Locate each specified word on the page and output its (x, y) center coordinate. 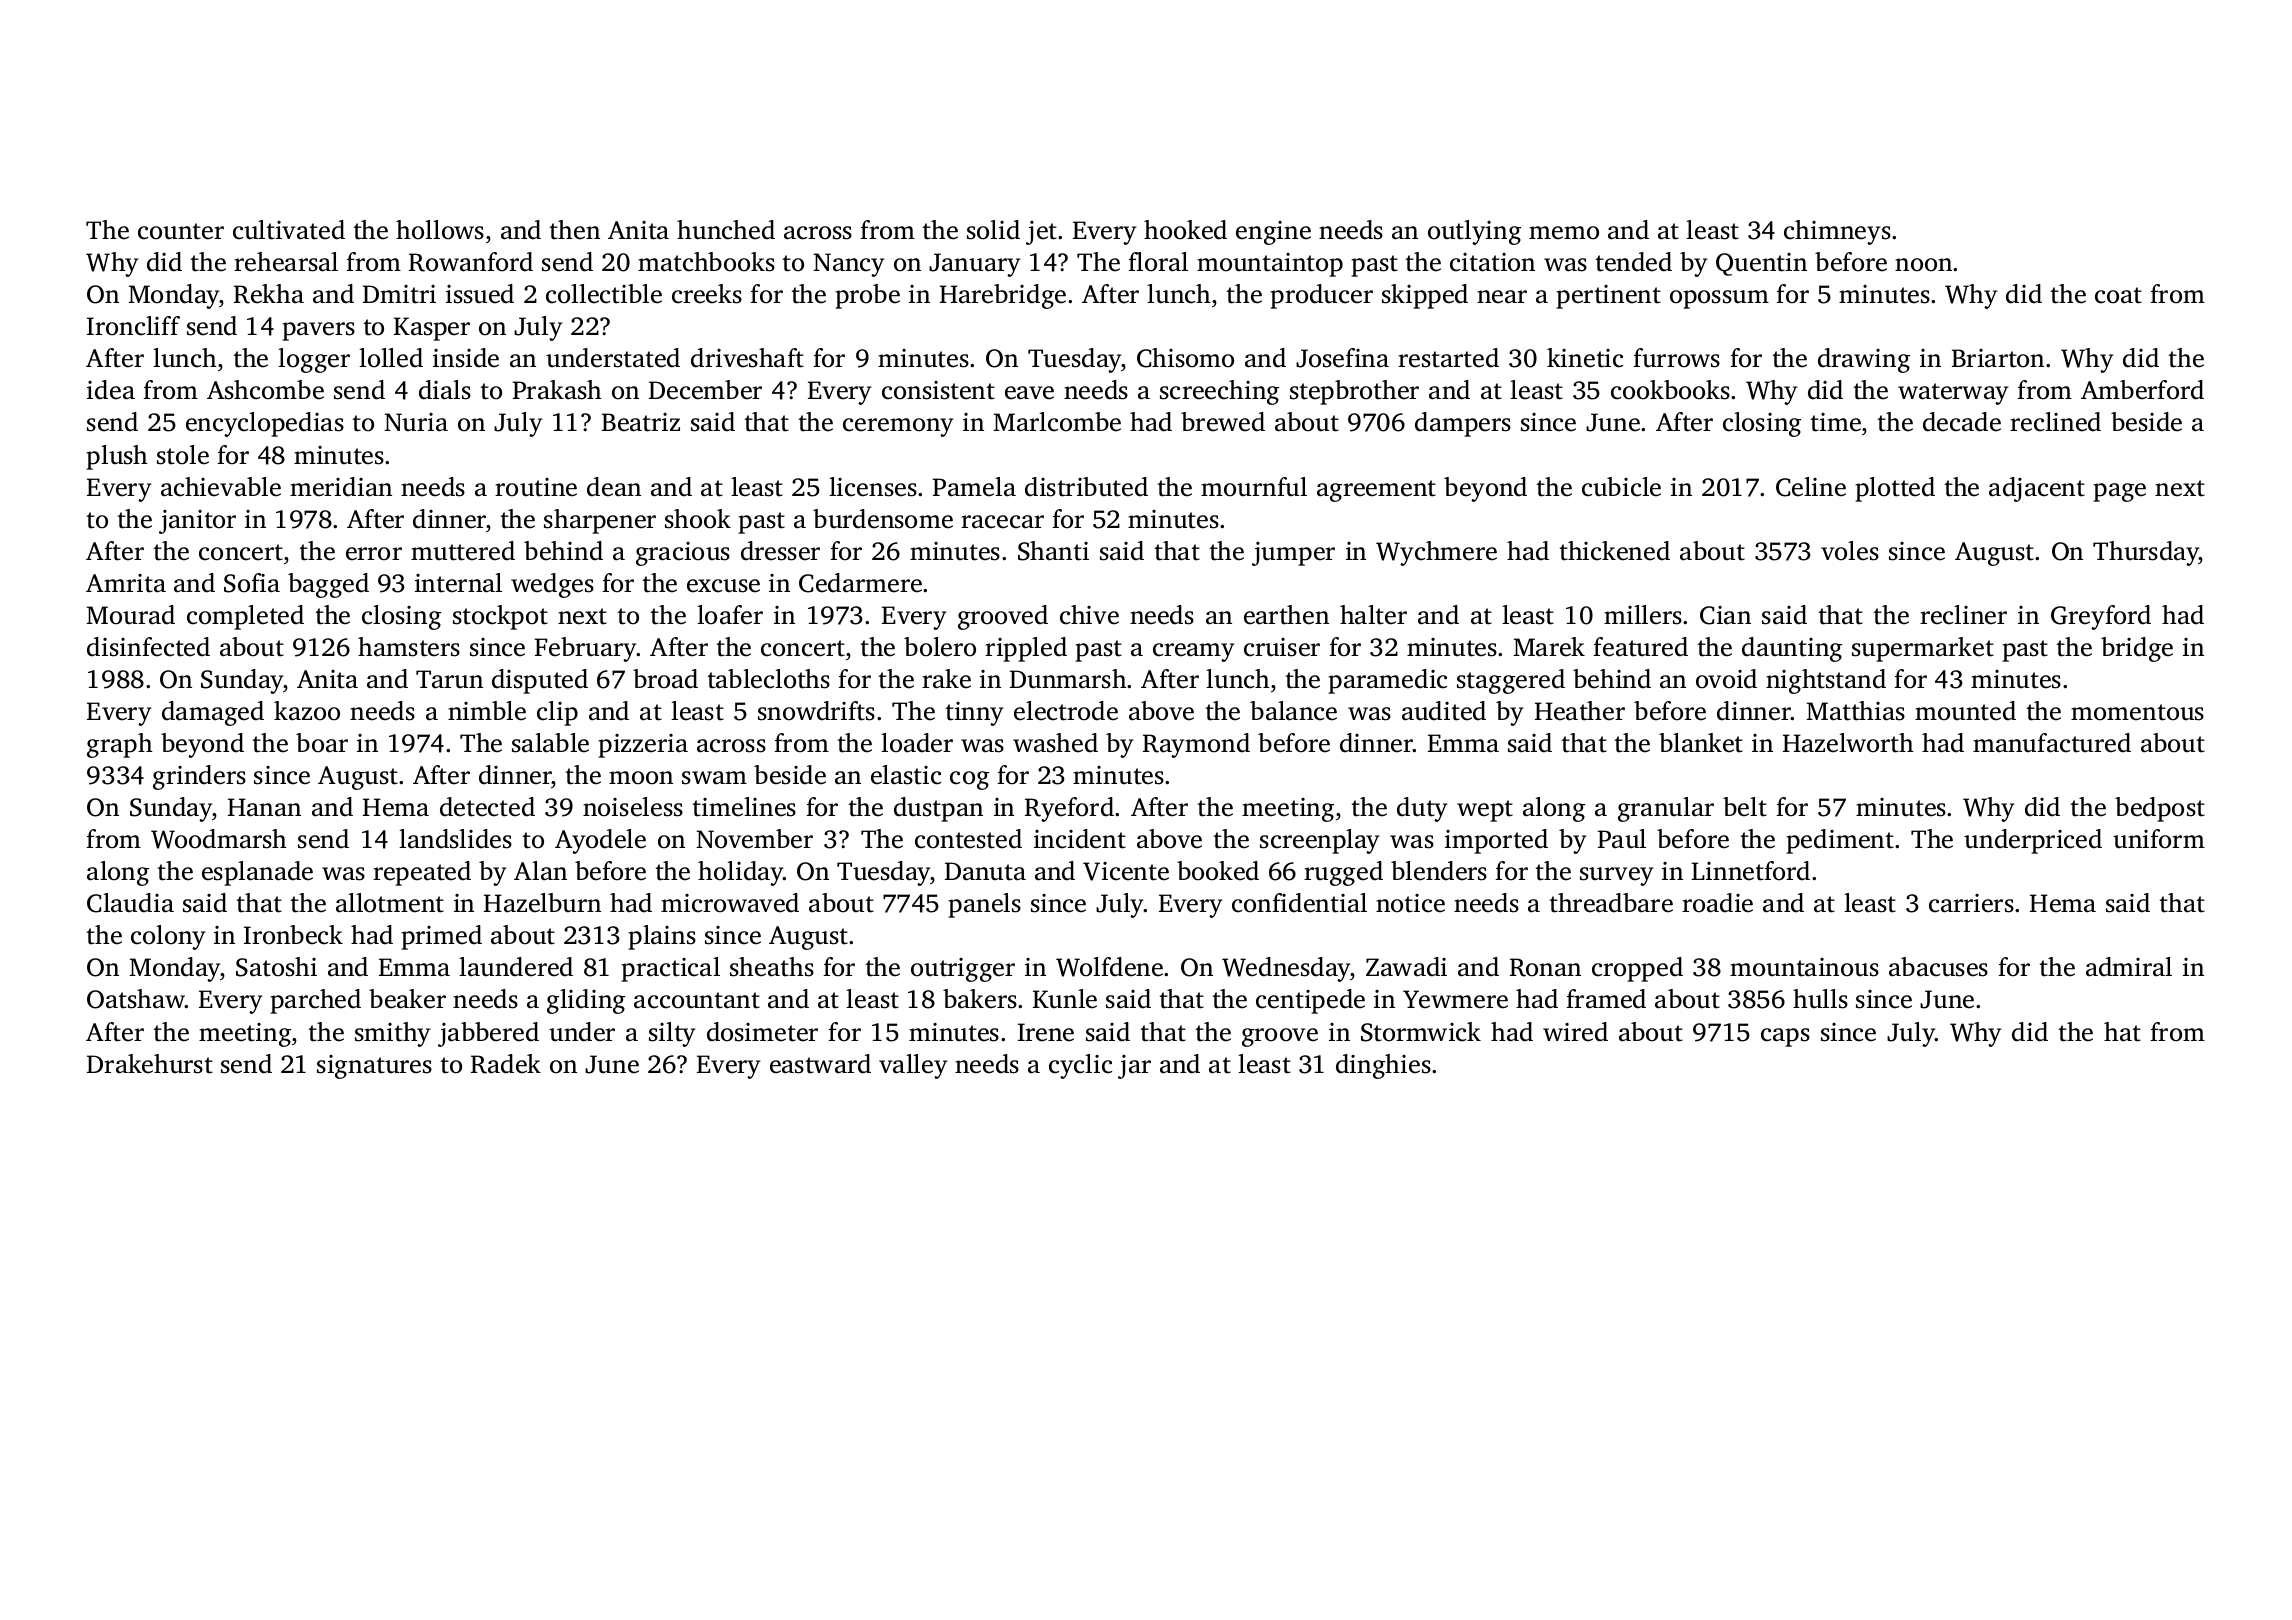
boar (322, 743)
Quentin (1761, 264)
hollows (440, 230)
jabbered (488, 1034)
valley (913, 1066)
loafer (730, 615)
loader (917, 743)
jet (1041, 233)
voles (1850, 551)
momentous (2137, 712)
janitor (197, 522)
